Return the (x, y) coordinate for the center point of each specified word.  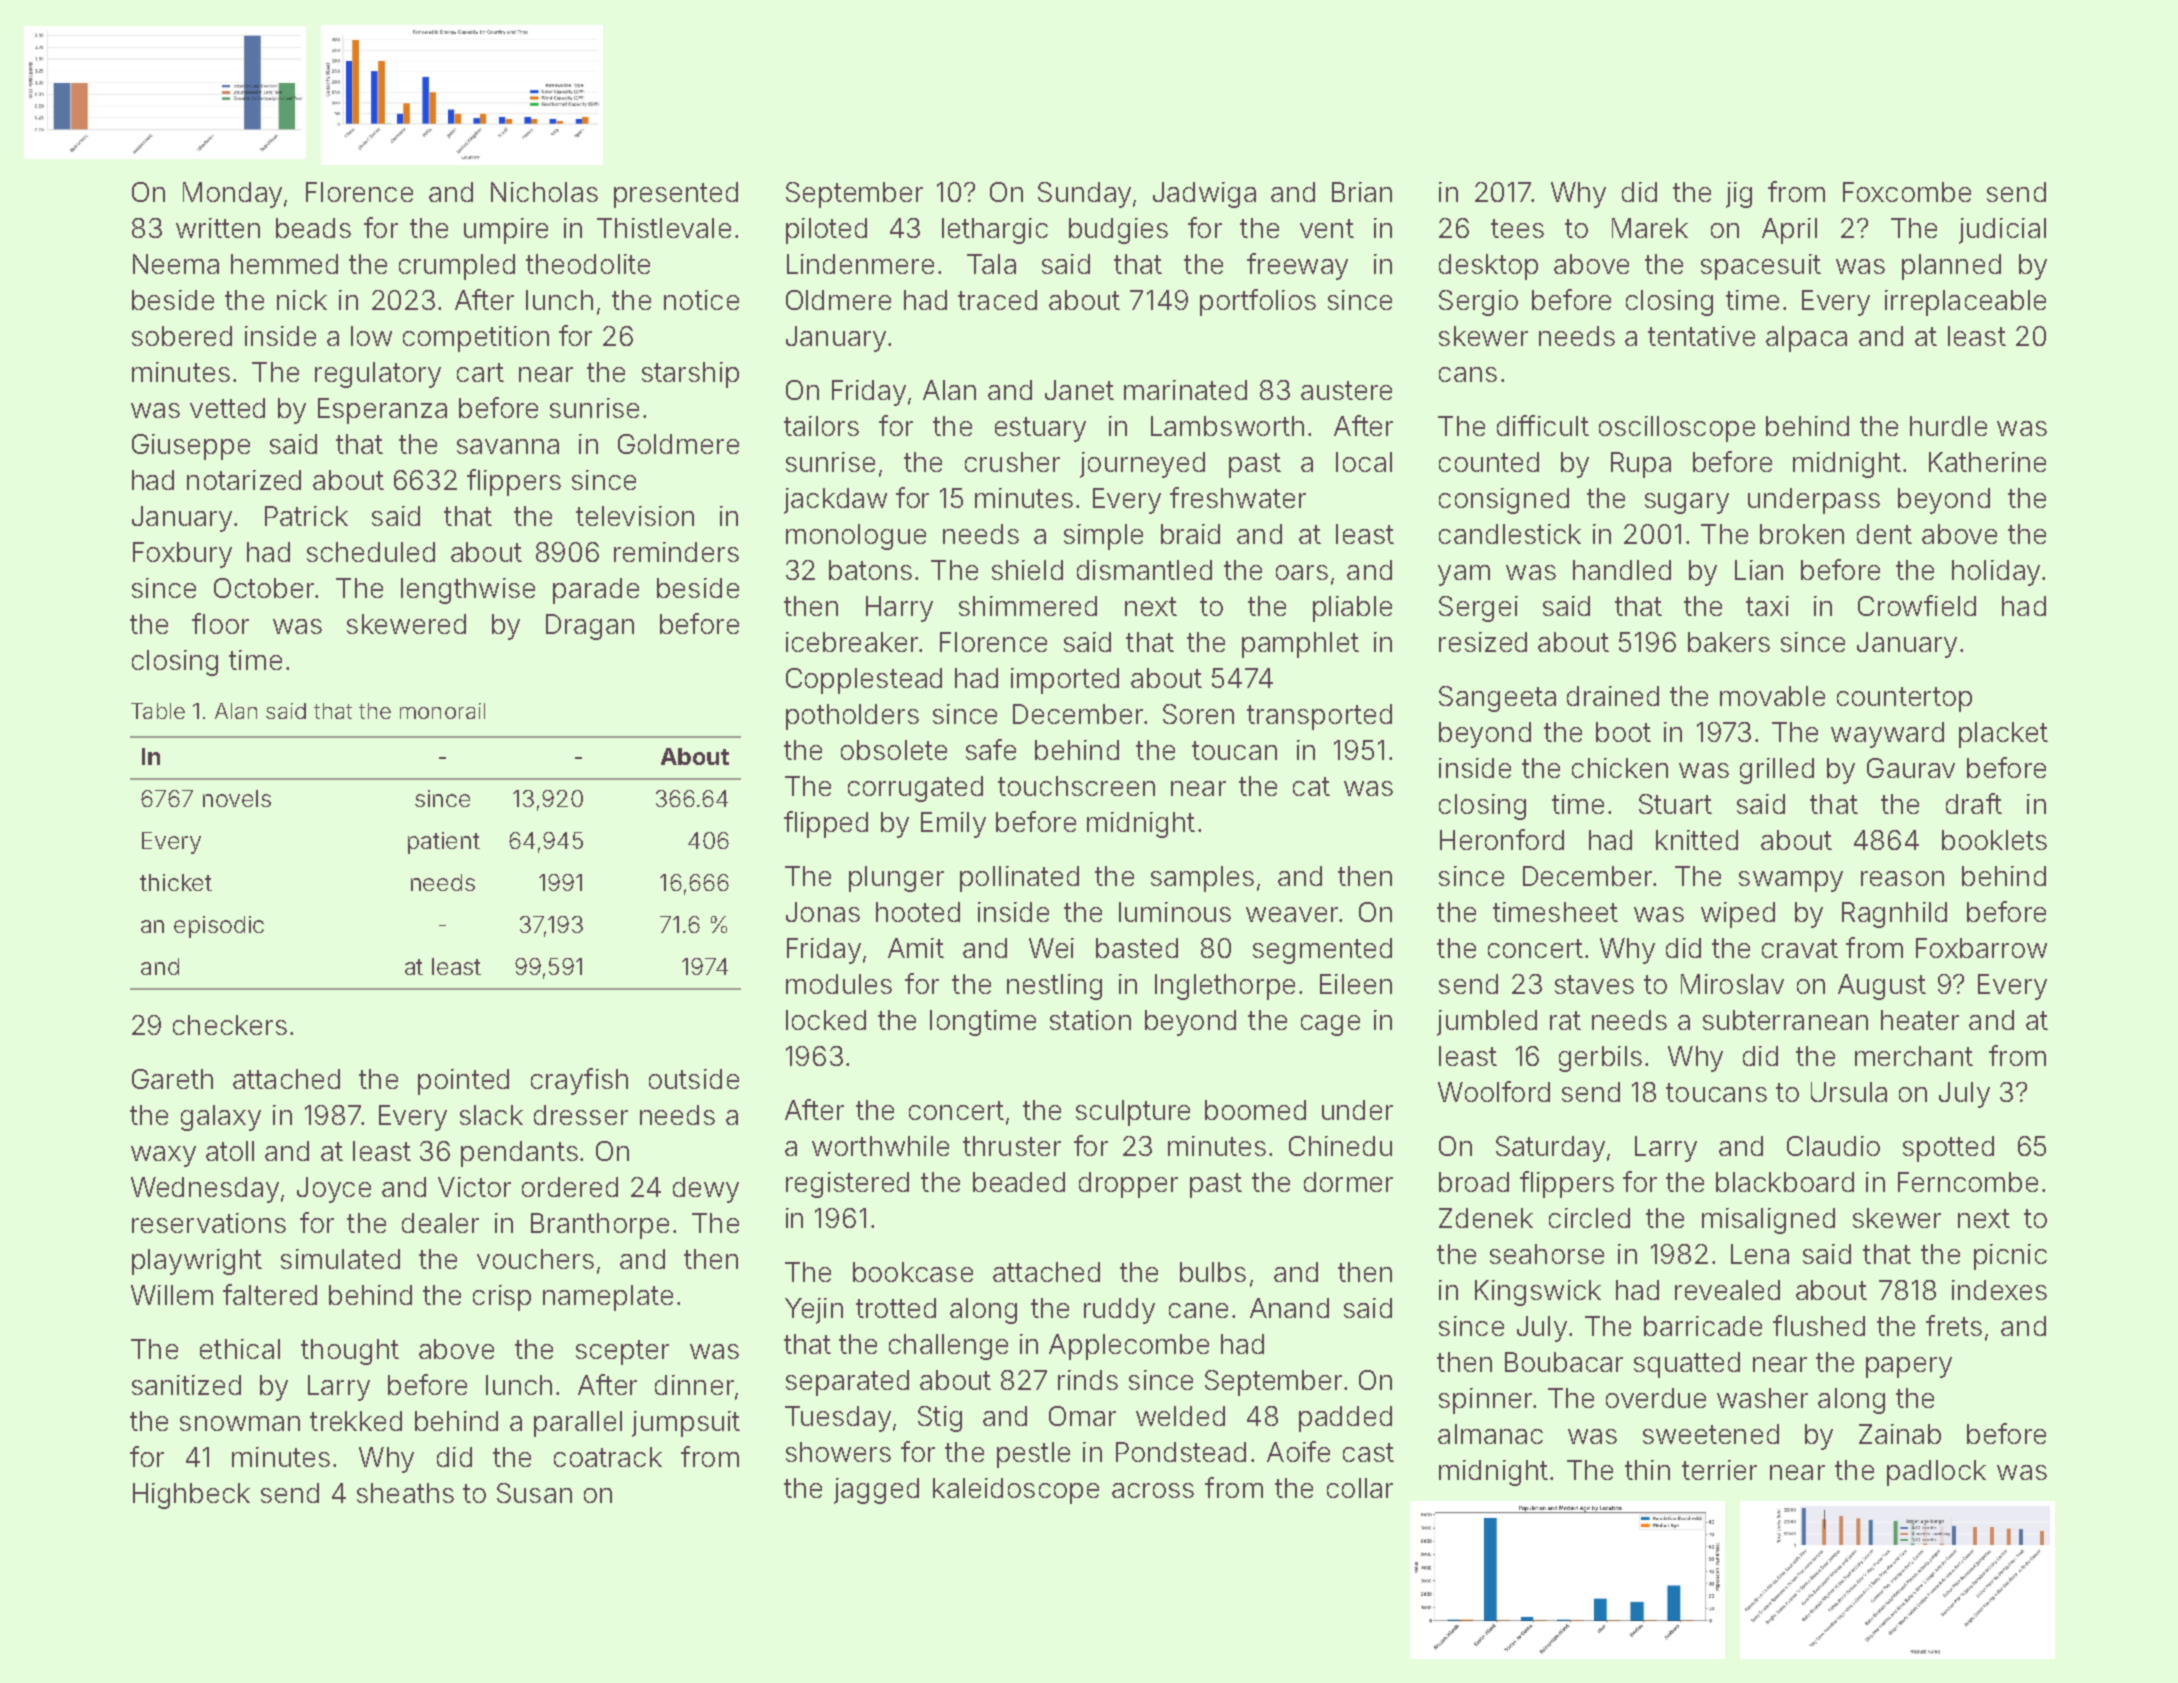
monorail (442, 711)
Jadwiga (1204, 195)
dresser (581, 1115)
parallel (578, 1424)
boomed (1255, 1110)
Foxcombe (1907, 192)
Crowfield (1917, 605)
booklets (1994, 840)
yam (1464, 575)
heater (1920, 1020)
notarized (244, 480)
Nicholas (544, 192)
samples (1202, 879)
